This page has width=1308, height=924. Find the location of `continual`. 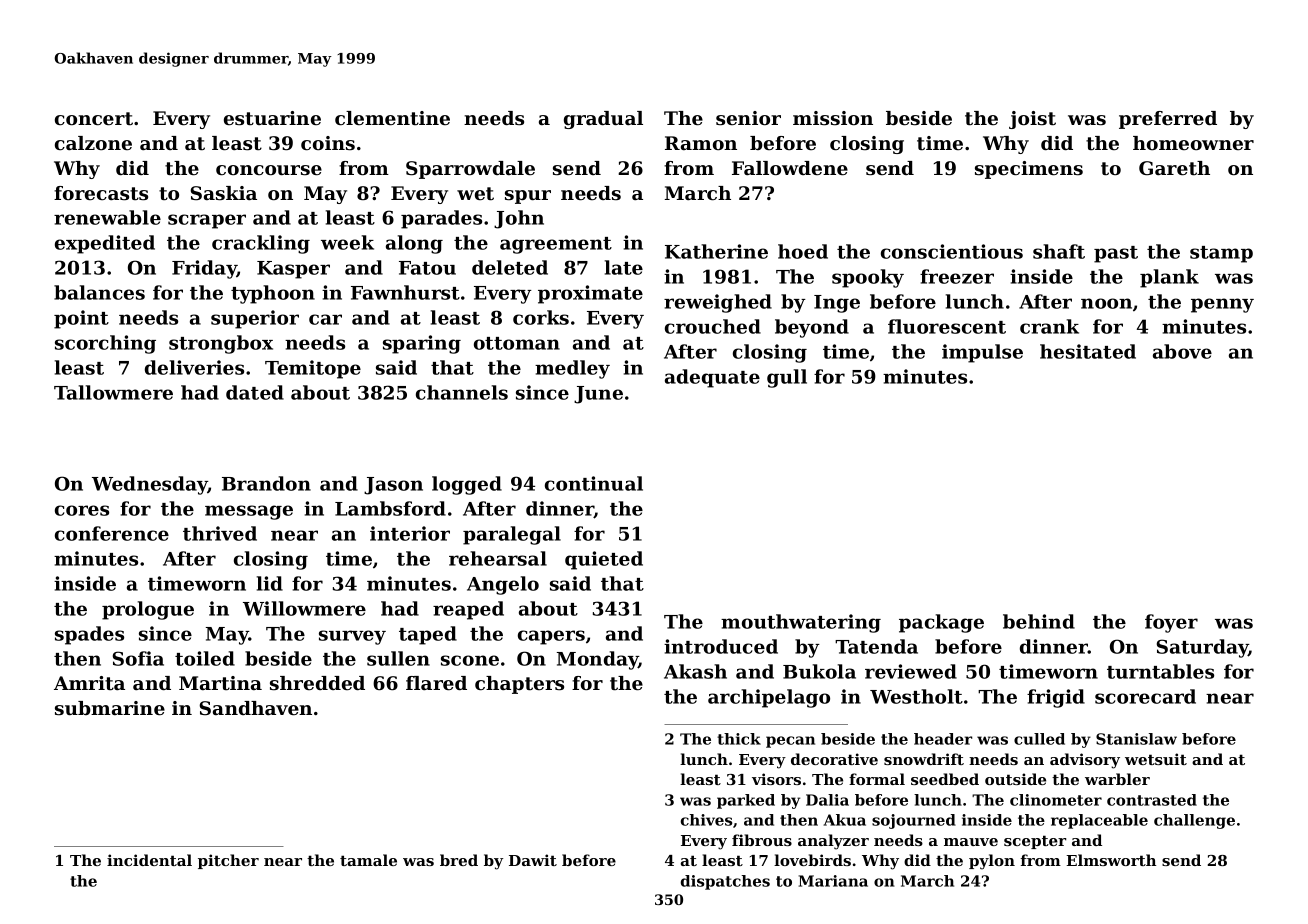

continual is located at coordinates (594, 483).
